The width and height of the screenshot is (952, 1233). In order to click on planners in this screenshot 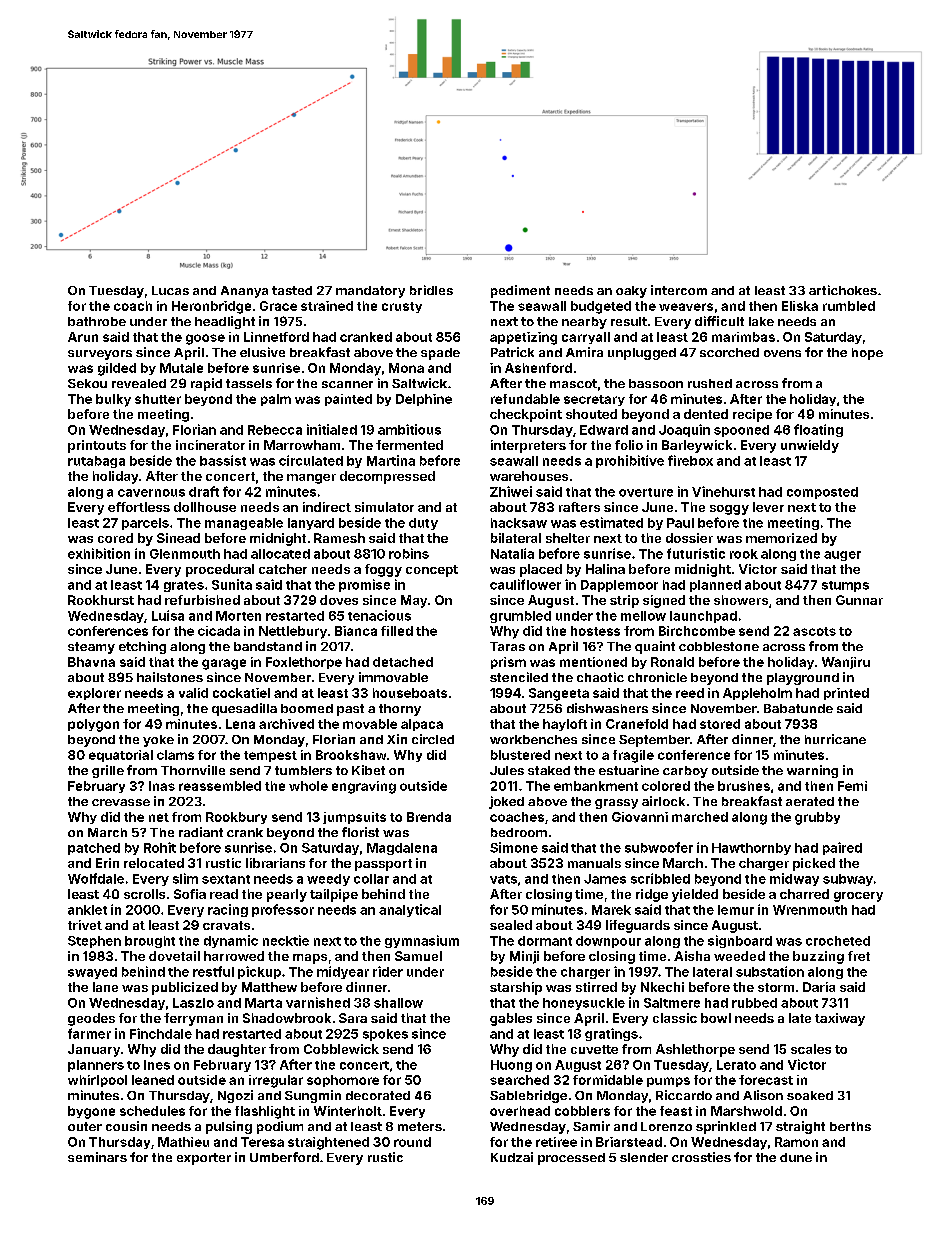, I will do `click(96, 1066)`.
